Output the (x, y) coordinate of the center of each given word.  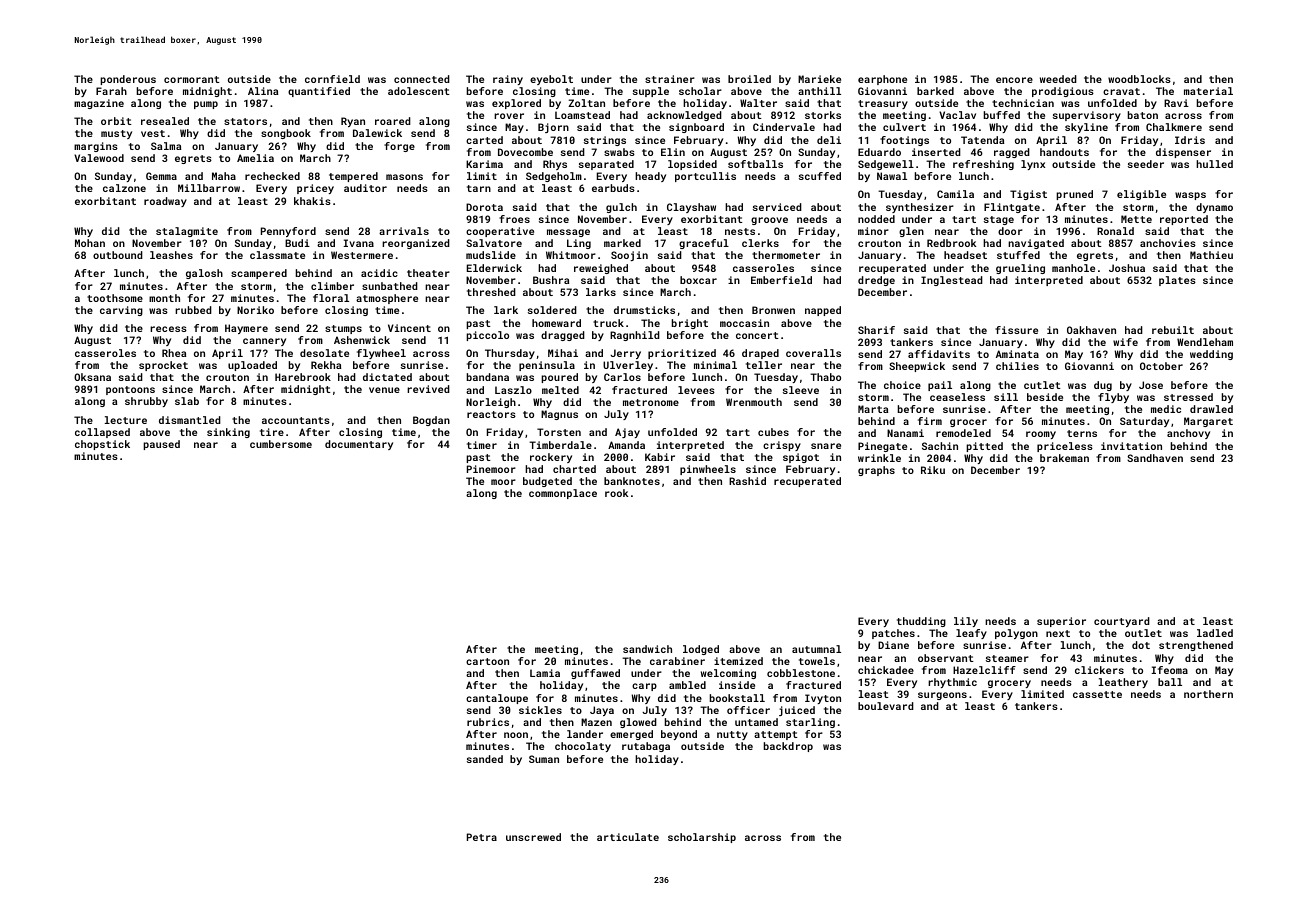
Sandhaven (1155, 458)
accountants (296, 420)
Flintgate (1012, 208)
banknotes (632, 481)
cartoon (487, 661)
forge (399, 147)
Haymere (246, 329)
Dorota (484, 207)
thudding (921, 622)
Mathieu (1211, 255)
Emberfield (781, 280)
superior (1061, 622)
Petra (482, 837)
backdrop (788, 747)
